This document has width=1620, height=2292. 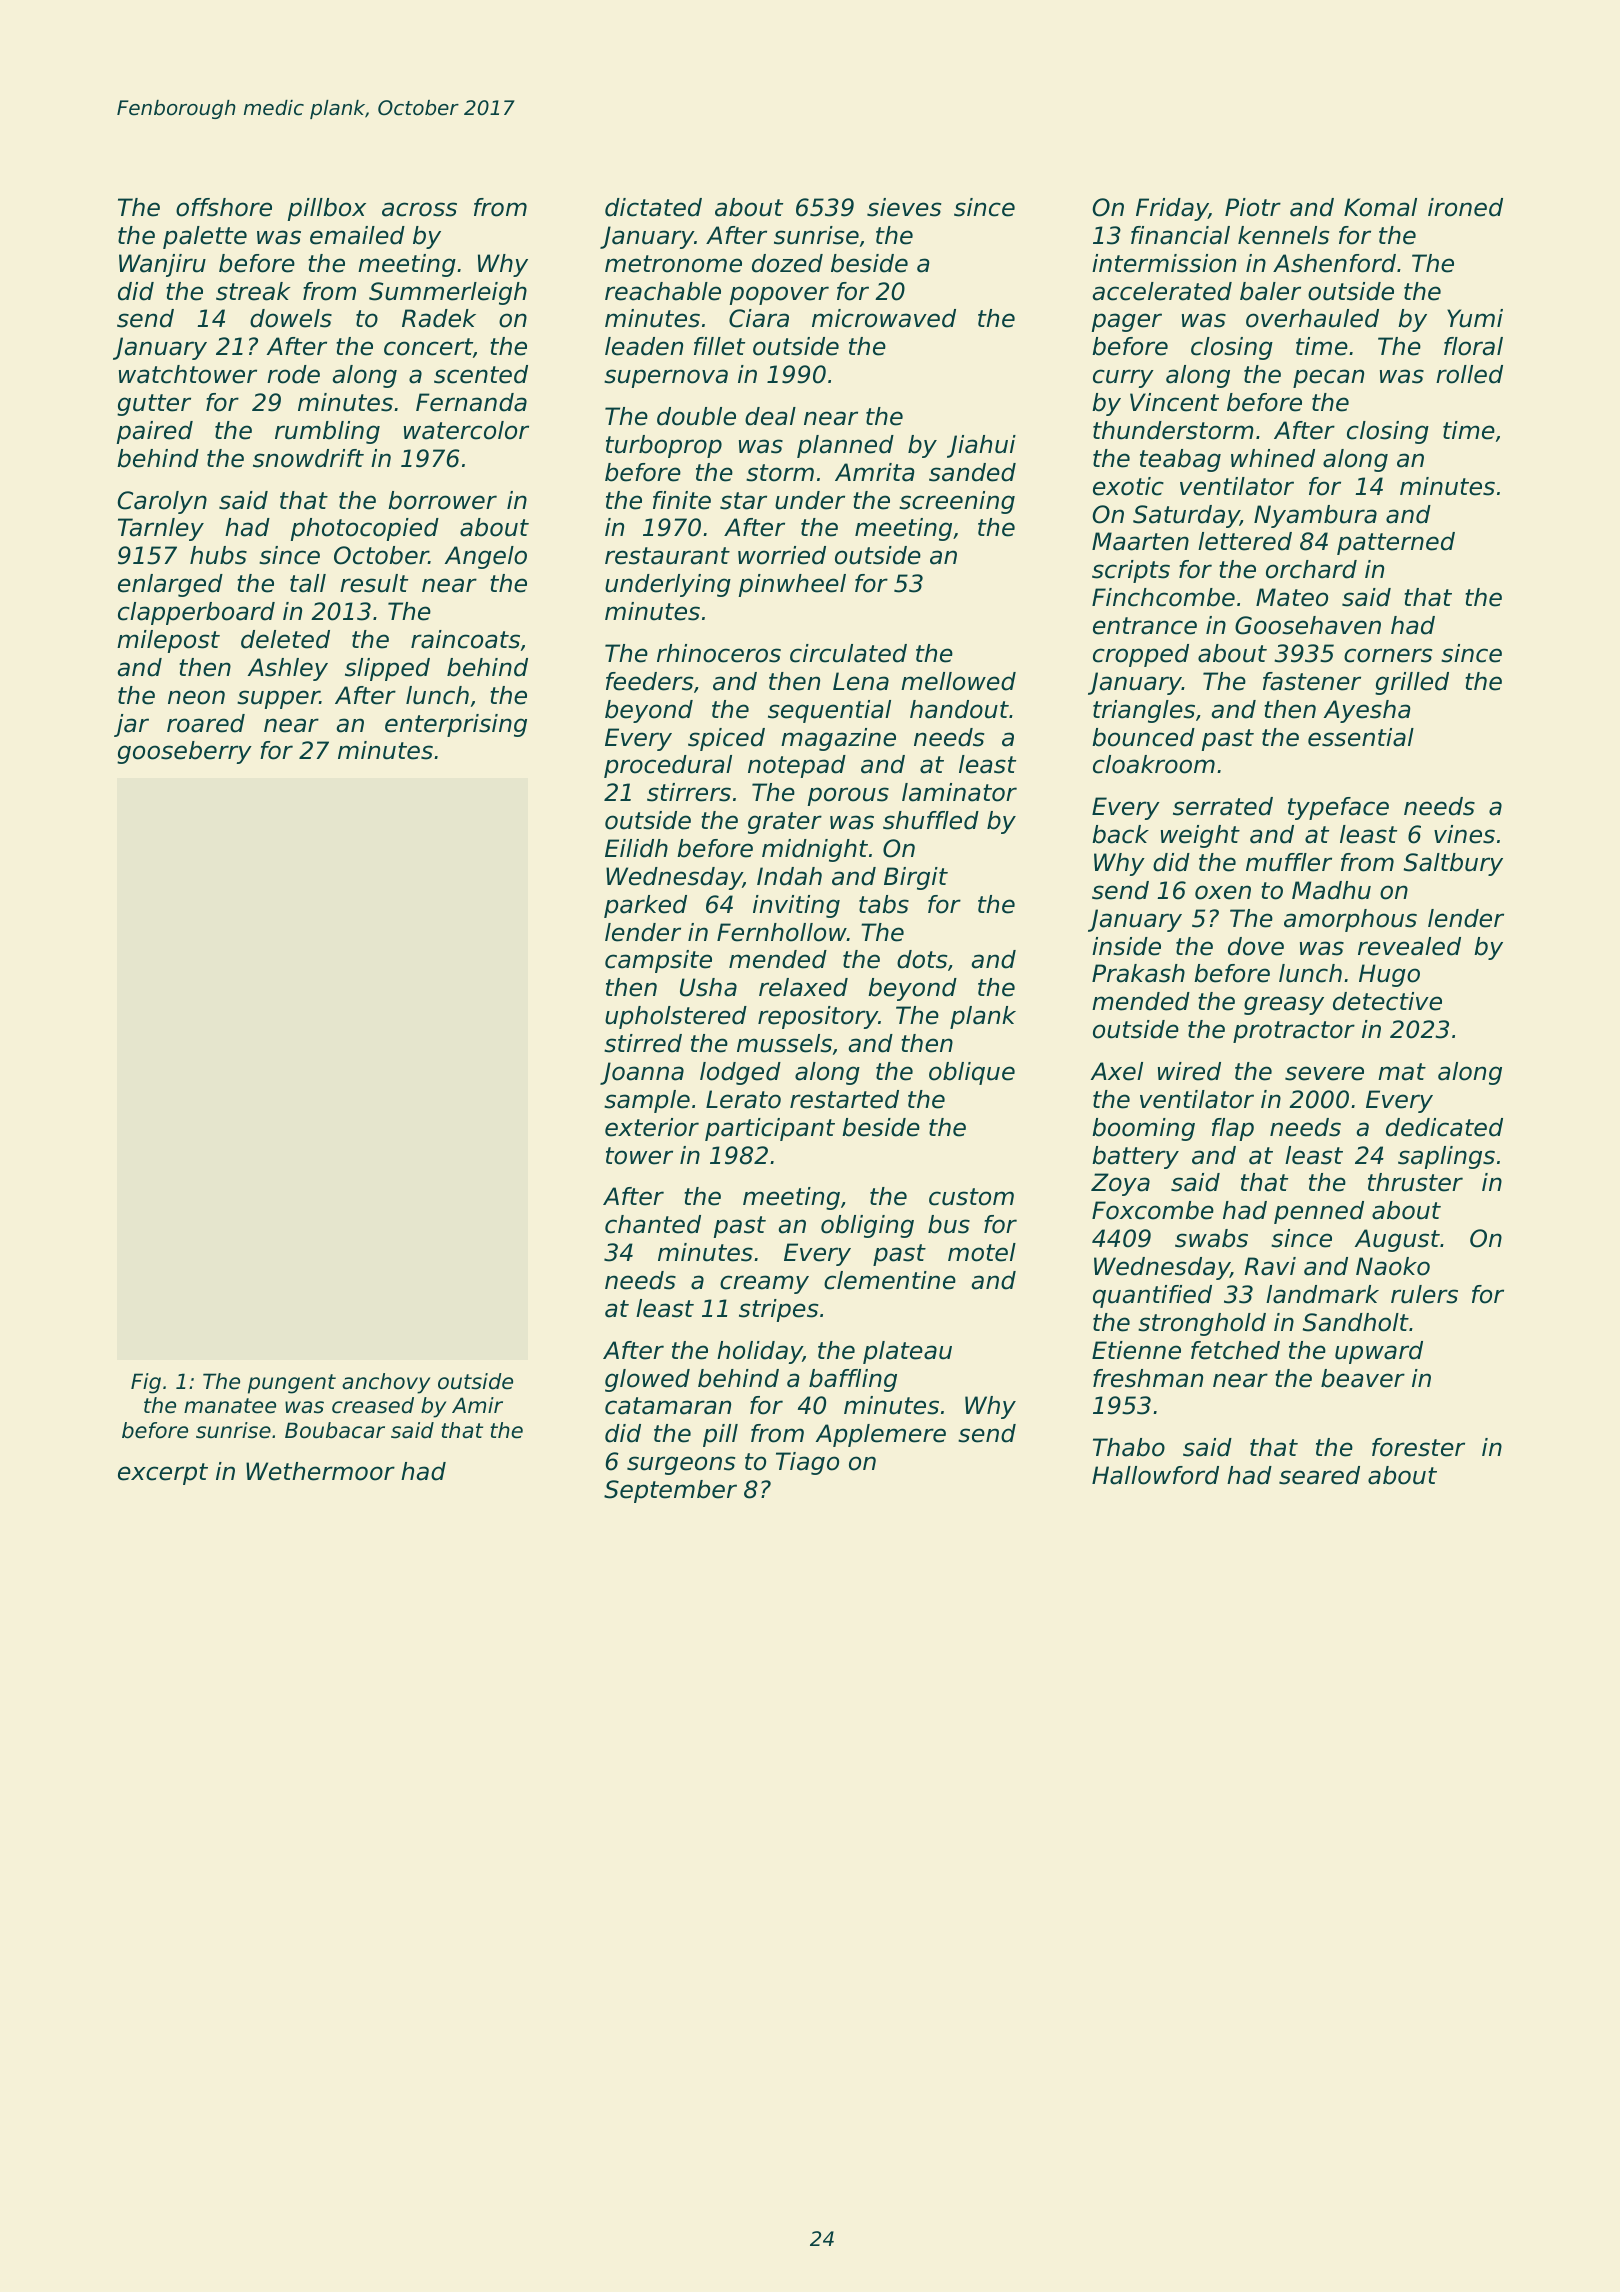 What do you see at coordinates (670, 1491) in the document?
I see `September` at bounding box center [670, 1491].
